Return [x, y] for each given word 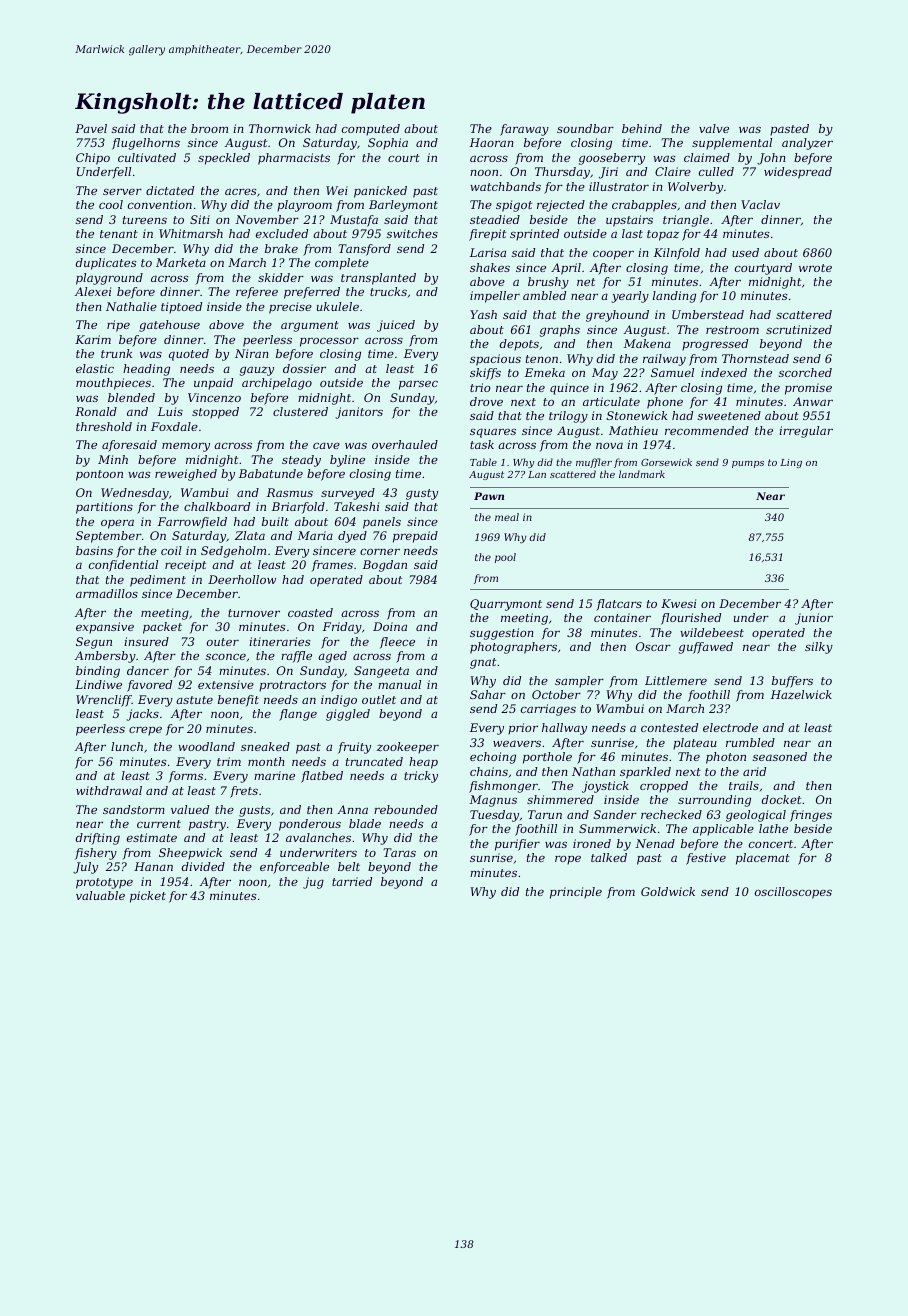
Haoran [492, 142]
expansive [105, 628]
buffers [792, 682]
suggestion [502, 634]
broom [209, 128]
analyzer [807, 144]
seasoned [780, 756]
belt [349, 866]
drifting [98, 839]
